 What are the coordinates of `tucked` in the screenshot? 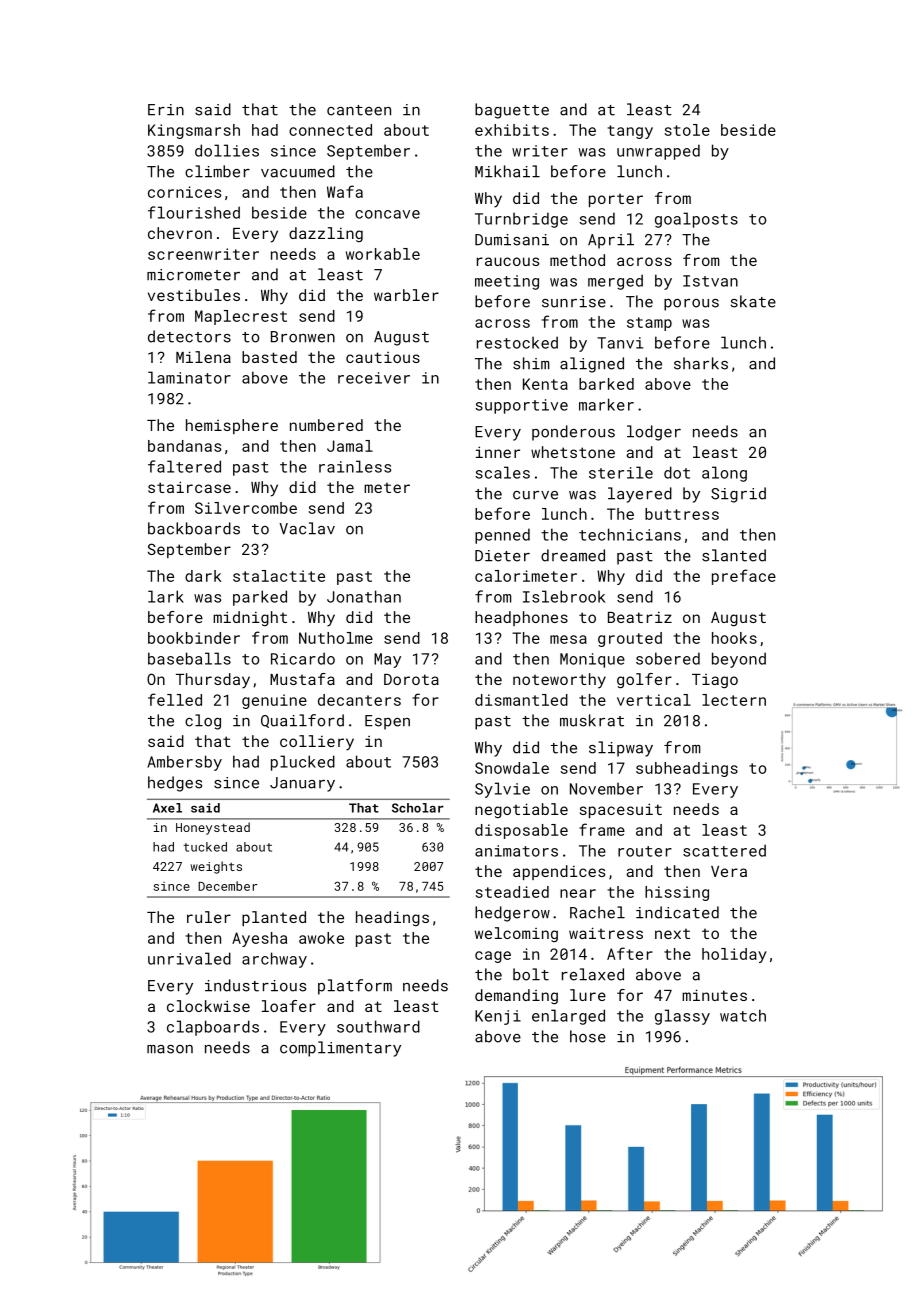 It's located at (205, 847).
